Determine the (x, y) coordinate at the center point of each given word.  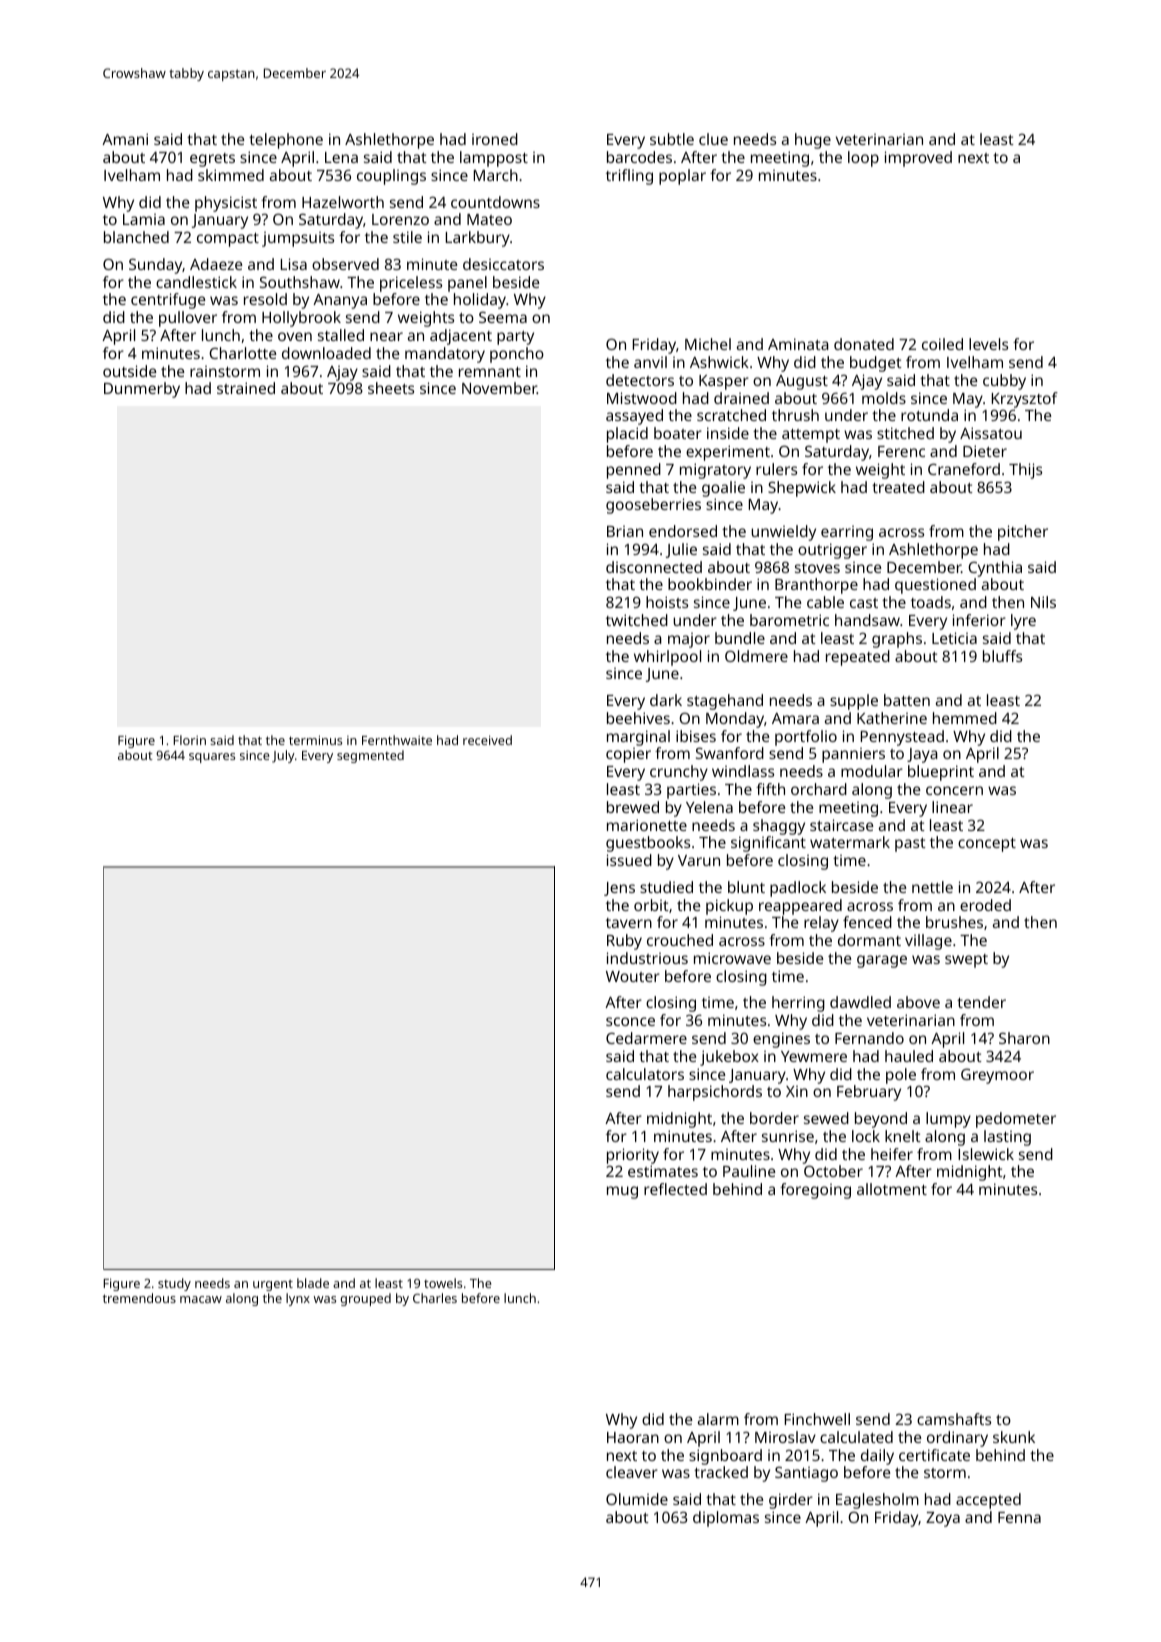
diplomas (726, 1519)
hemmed (965, 718)
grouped (365, 1299)
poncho (517, 355)
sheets (391, 388)
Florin (189, 740)
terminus (315, 740)
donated (864, 344)
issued (629, 860)
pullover (188, 319)
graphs (897, 640)
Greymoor (997, 1076)
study (174, 1284)
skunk (1014, 1437)
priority (633, 1156)
